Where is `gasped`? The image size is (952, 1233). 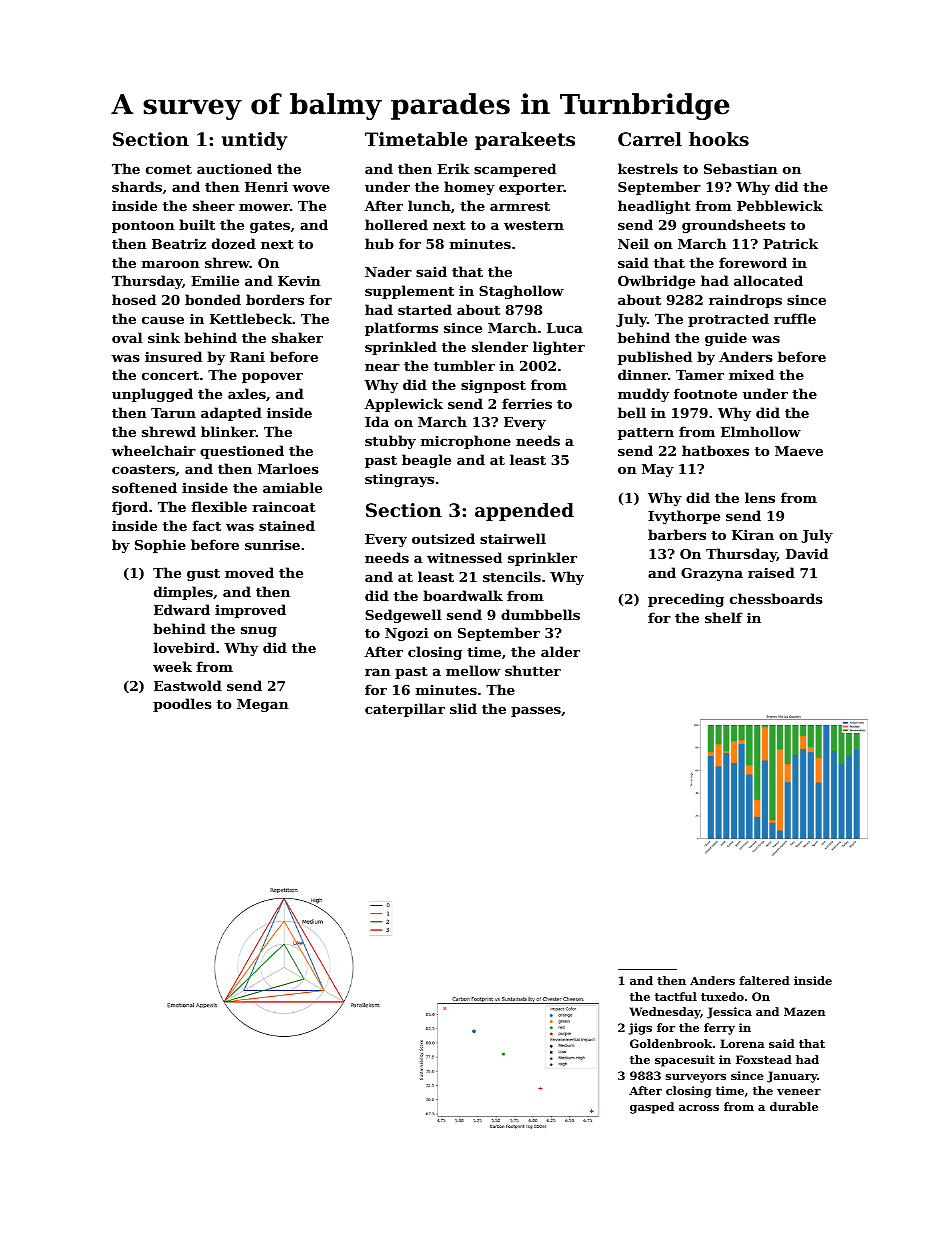
gasped is located at coordinates (652, 1108).
